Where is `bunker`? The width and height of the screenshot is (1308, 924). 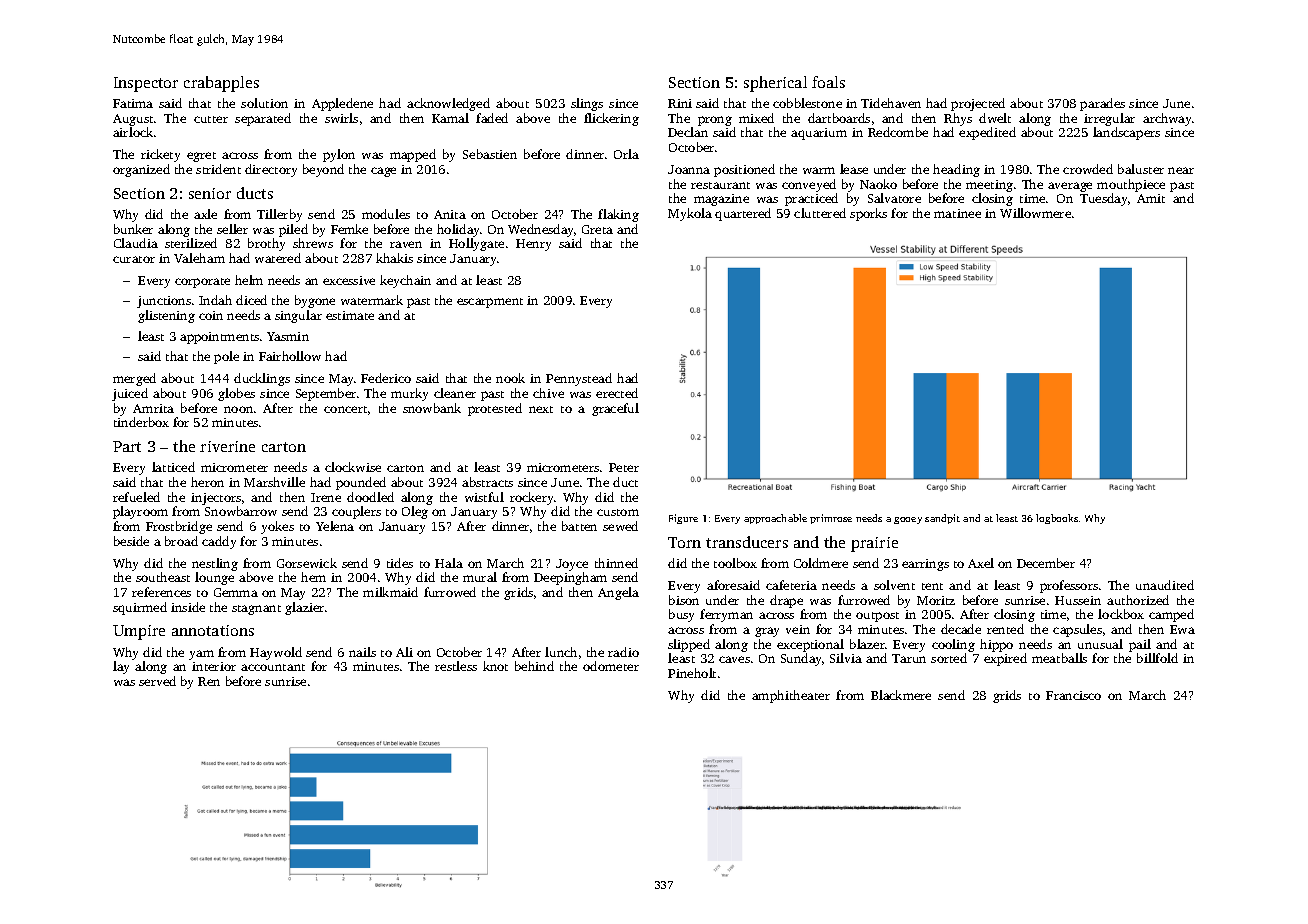
bunker is located at coordinates (133, 229).
